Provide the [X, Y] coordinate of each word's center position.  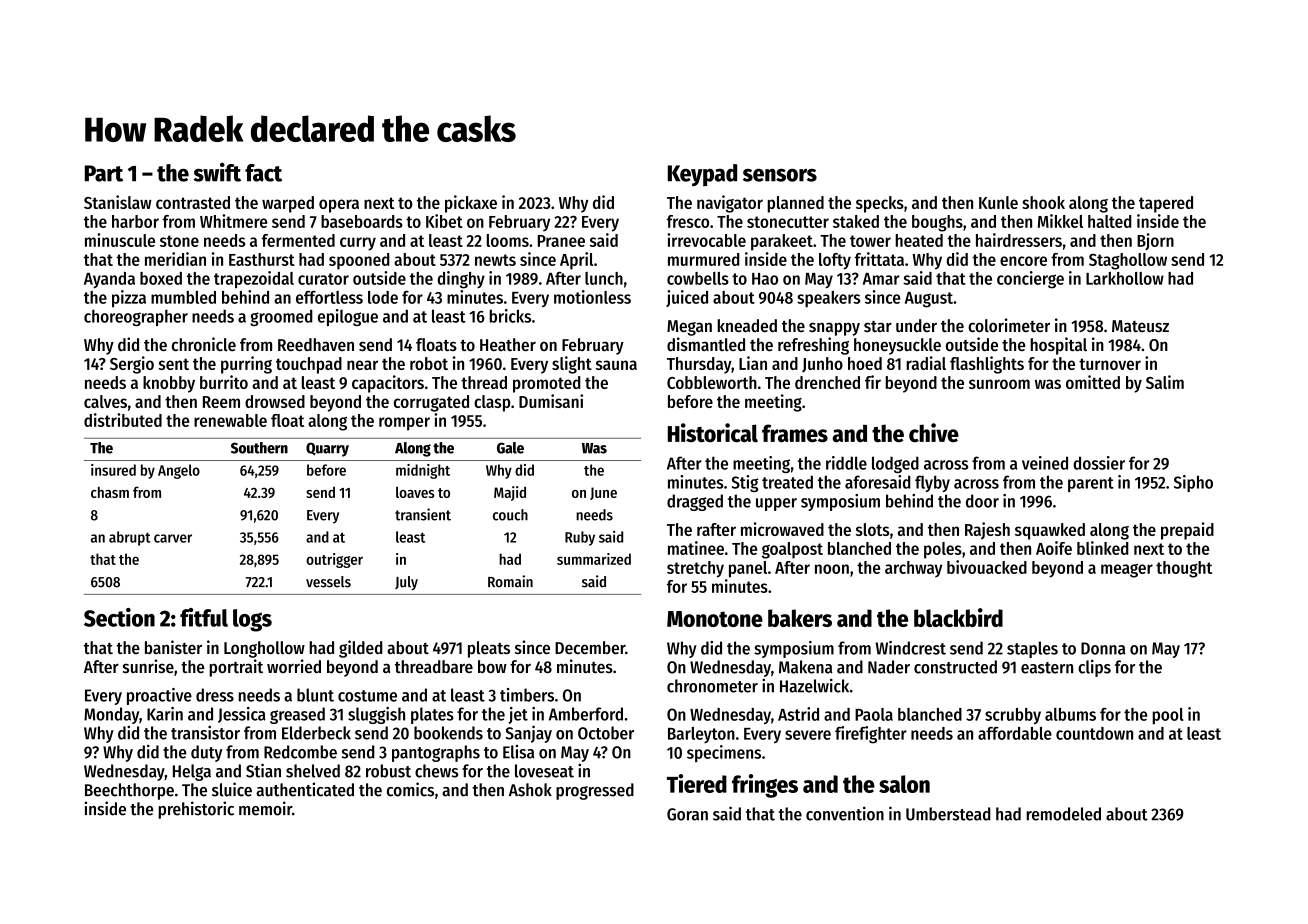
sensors [780, 175]
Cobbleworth [712, 382]
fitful [204, 617]
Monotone [715, 619]
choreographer [136, 317]
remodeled [1063, 814]
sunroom [999, 384]
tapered [1166, 204]
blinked [1103, 548]
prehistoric [196, 810]
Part [104, 173]
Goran [687, 814]
